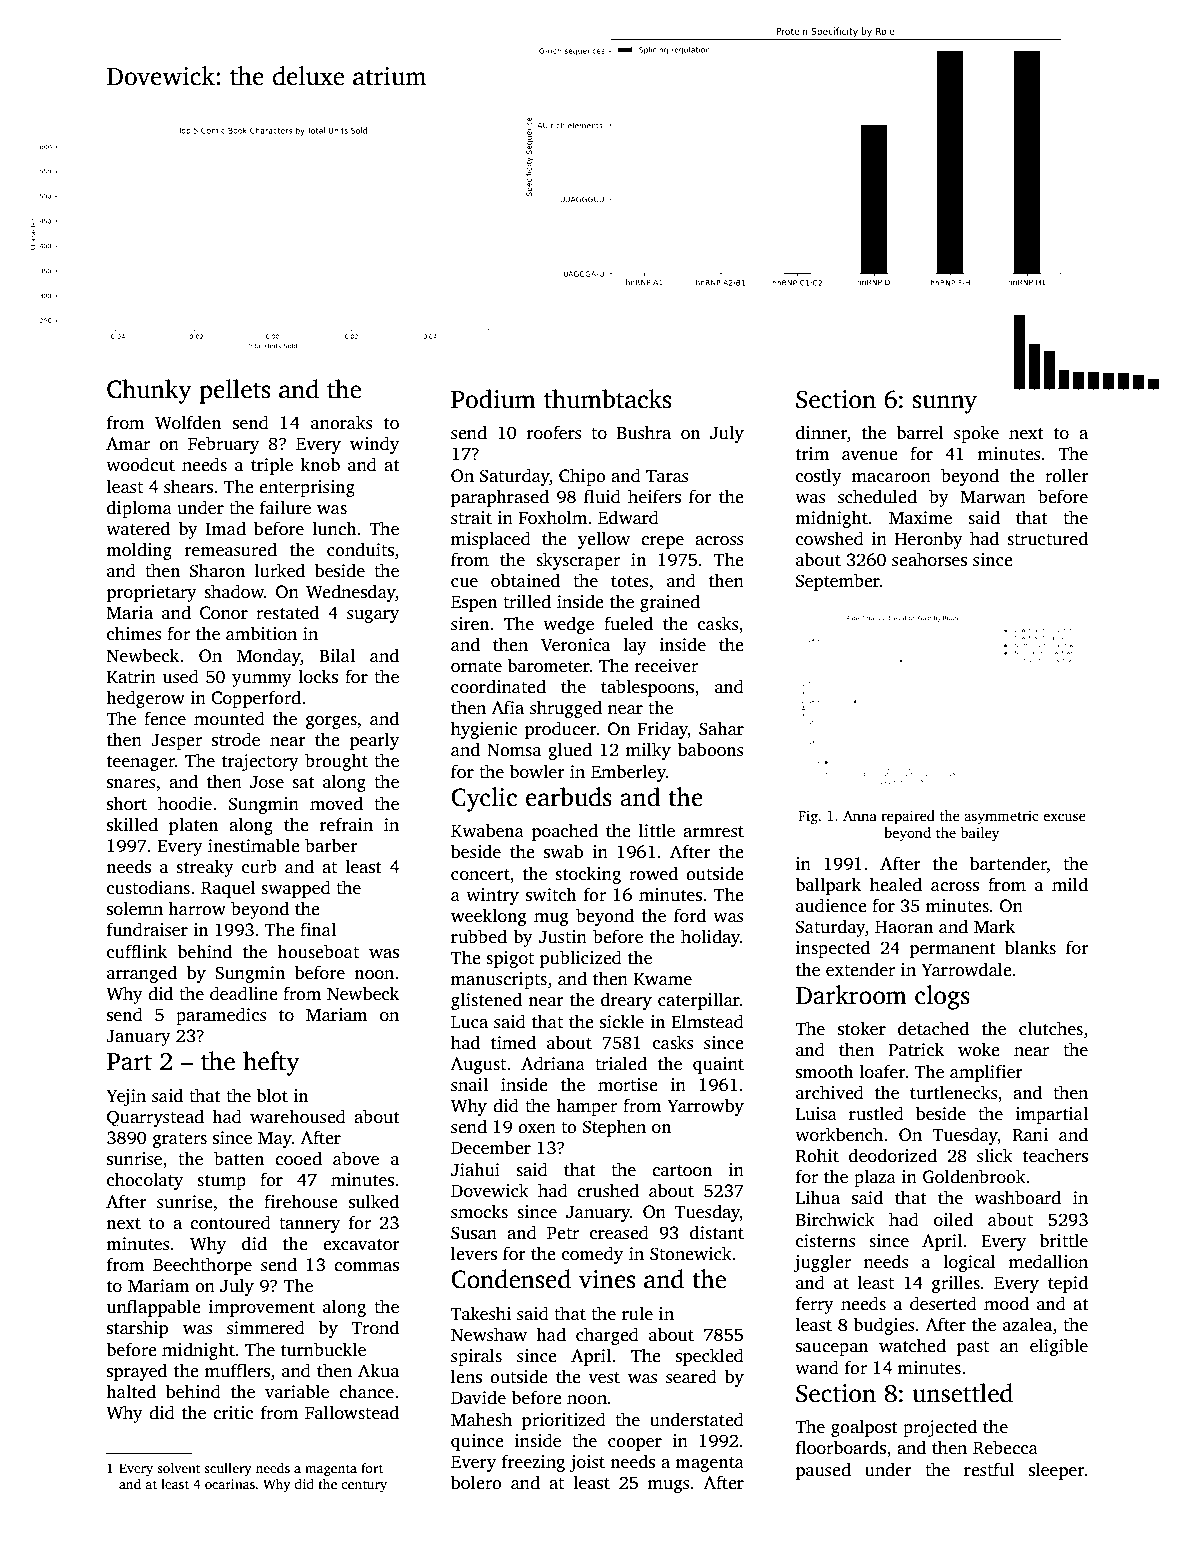  I want to click on roller, so click(1067, 475).
